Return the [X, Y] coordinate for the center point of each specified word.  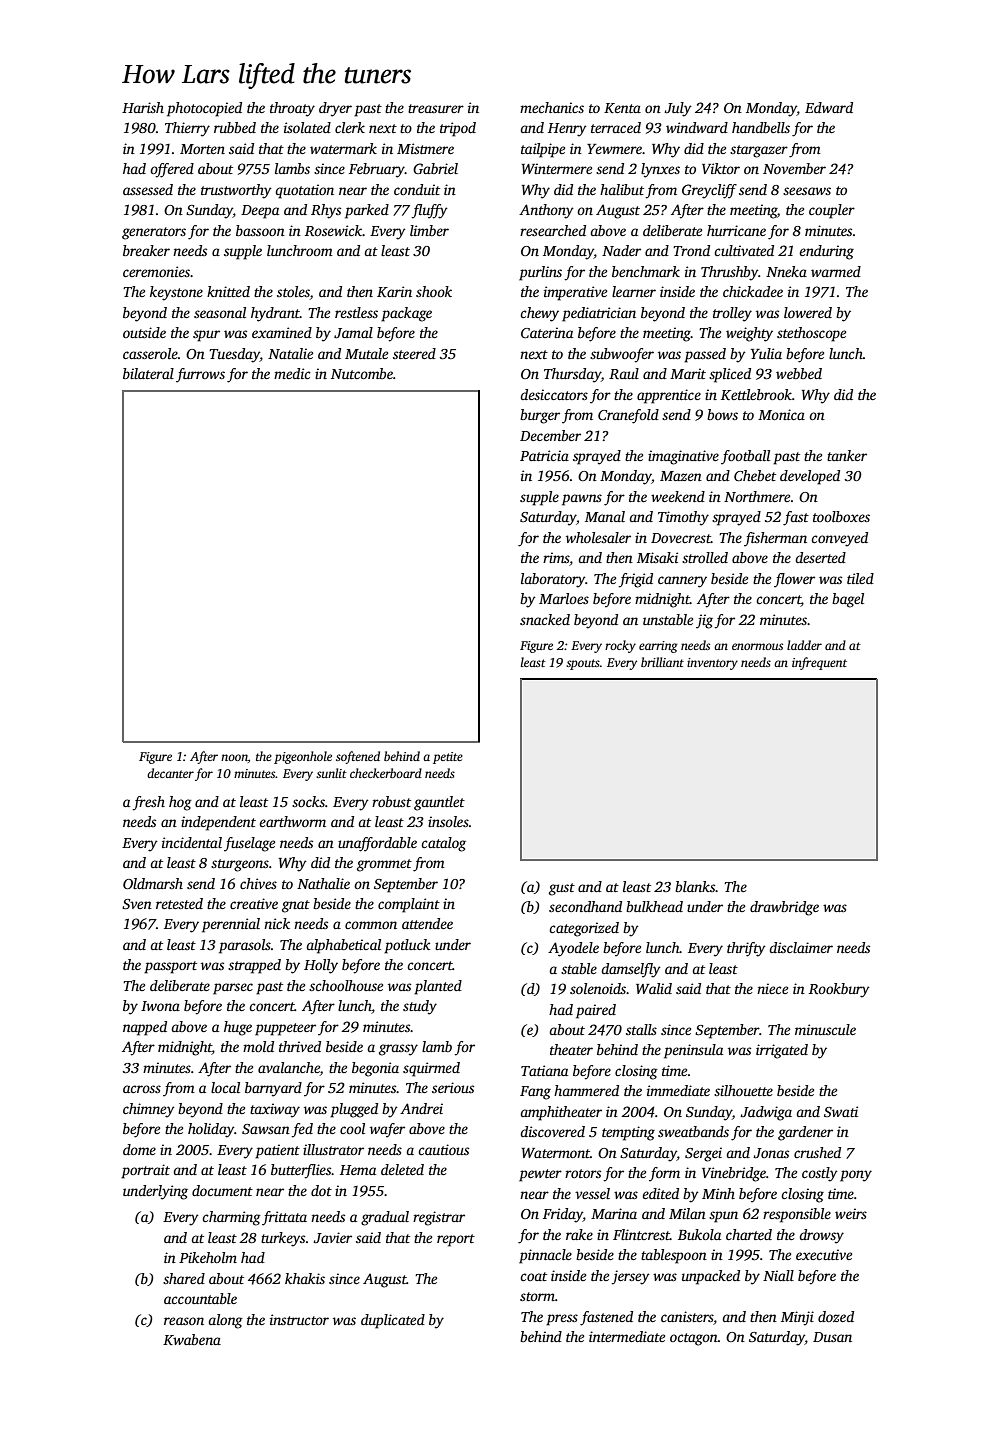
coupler [832, 211]
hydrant [275, 314]
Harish [143, 107]
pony [856, 1176]
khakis [305, 1278]
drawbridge [784, 908]
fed [302, 1130]
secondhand [585, 906]
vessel [592, 1193]
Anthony [546, 211]
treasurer [436, 108]
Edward [829, 107]
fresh [148, 803]
